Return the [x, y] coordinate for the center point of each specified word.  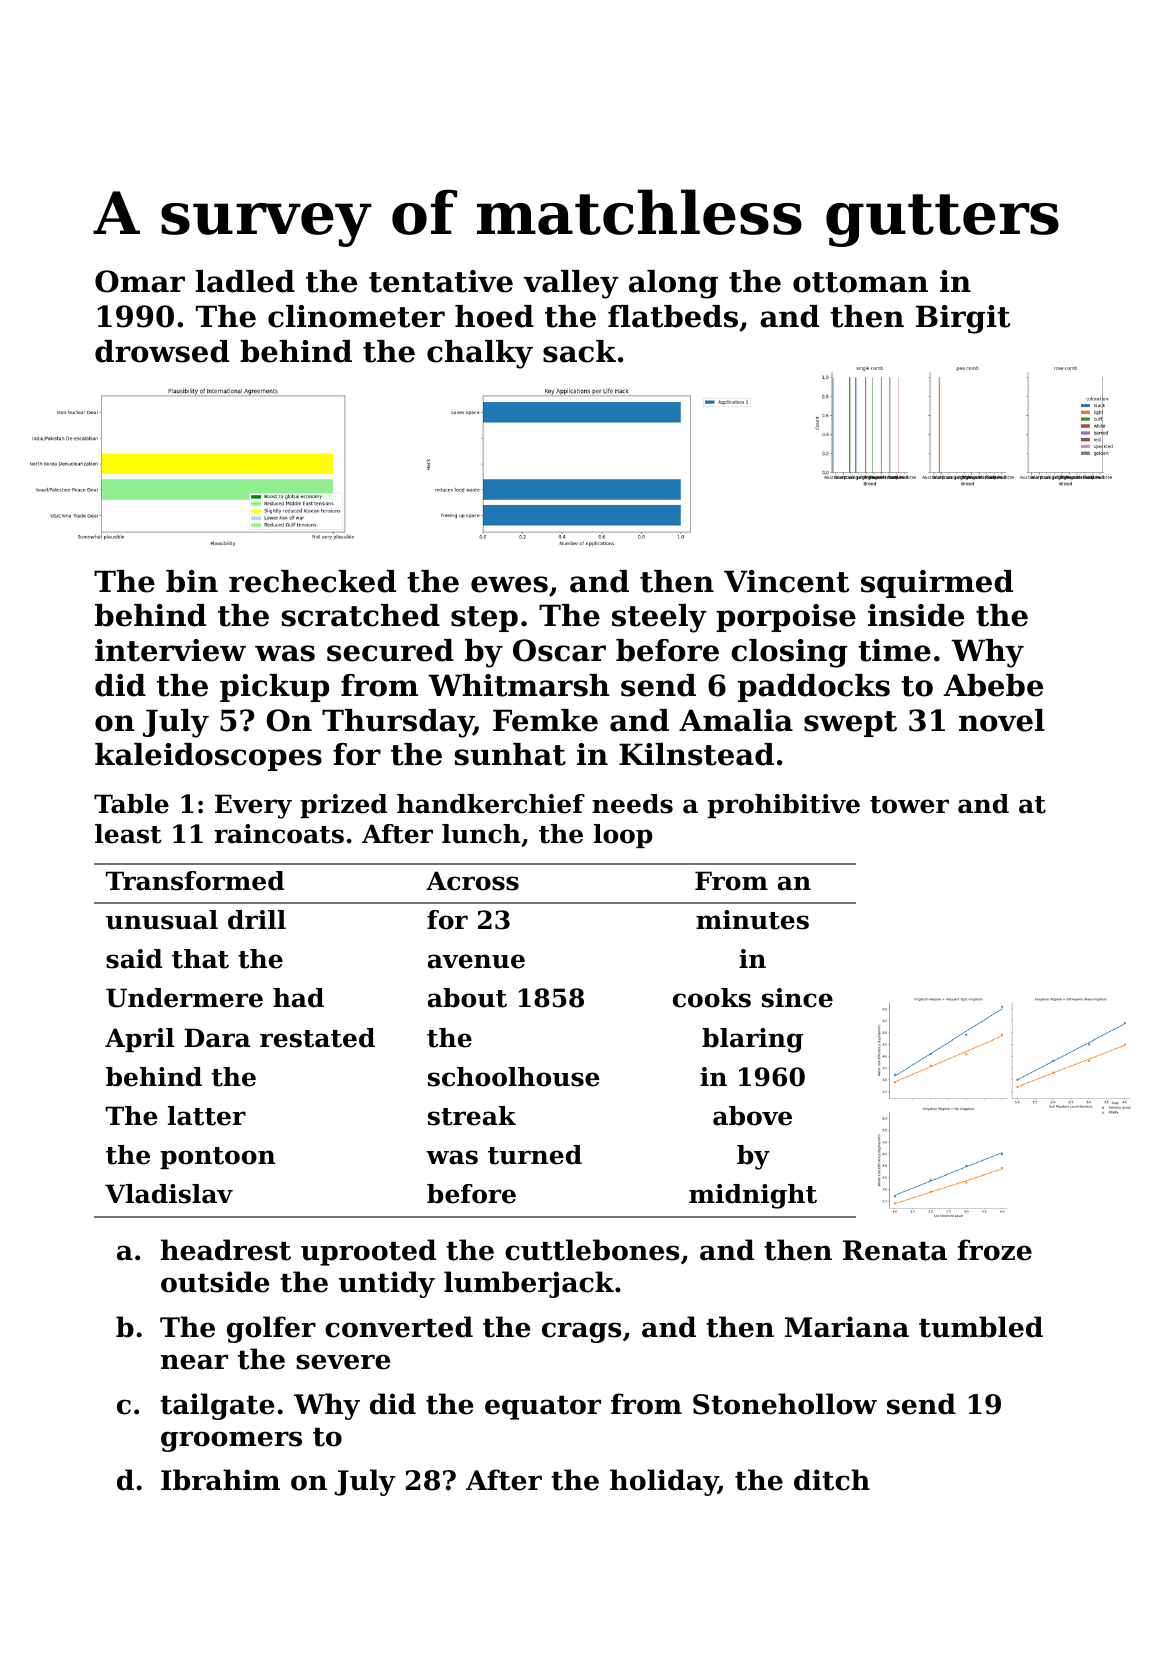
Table [131, 804]
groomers [231, 1441]
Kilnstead [696, 754]
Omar [140, 281]
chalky [480, 354]
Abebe [993, 685]
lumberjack [529, 1284]
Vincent [786, 581]
